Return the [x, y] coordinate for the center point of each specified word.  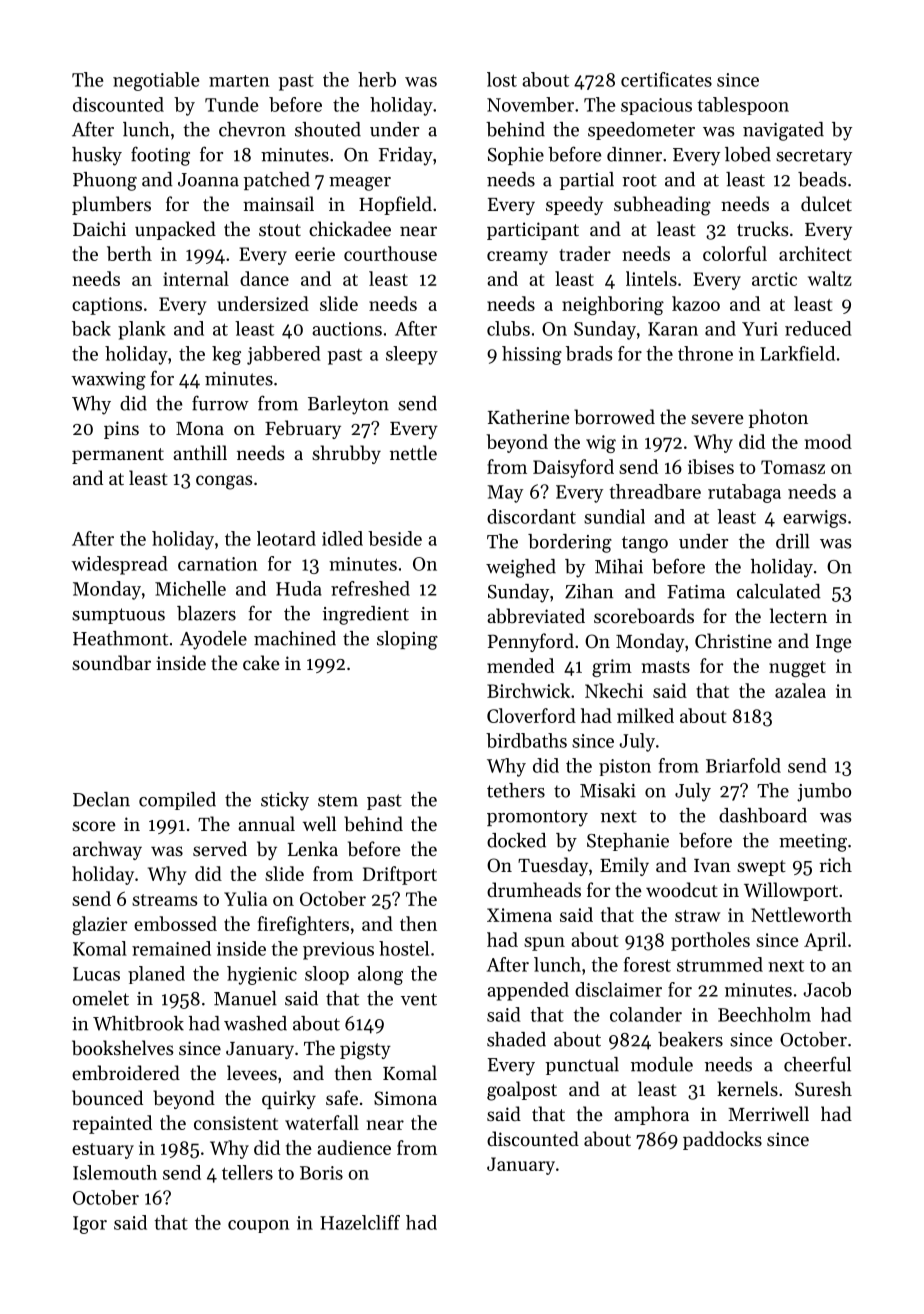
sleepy [412, 355]
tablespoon [743, 106]
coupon [258, 1226]
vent [419, 999]
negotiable [156, 81]
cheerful [817, 1064]
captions [107, 306]
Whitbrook [138, 1023]
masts [666, 667]
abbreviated [536, 616]
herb [377, 79]
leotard [286, 538]
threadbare [655, 491]
